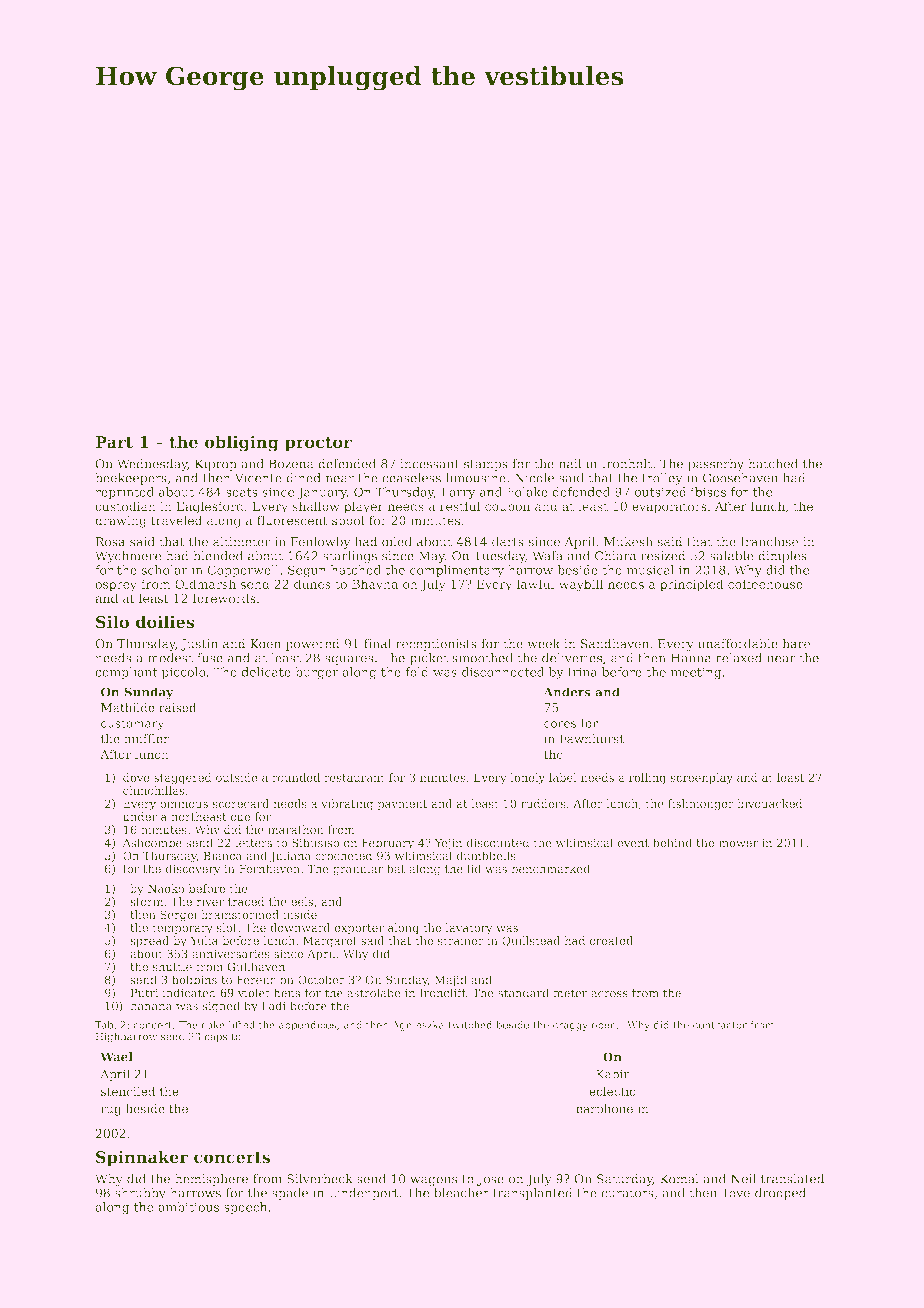 The image size is (924, 1308). What do you see at coordinates (114, 442) in the screenshot?
I see `Part` at bounding box center [114, 442].
